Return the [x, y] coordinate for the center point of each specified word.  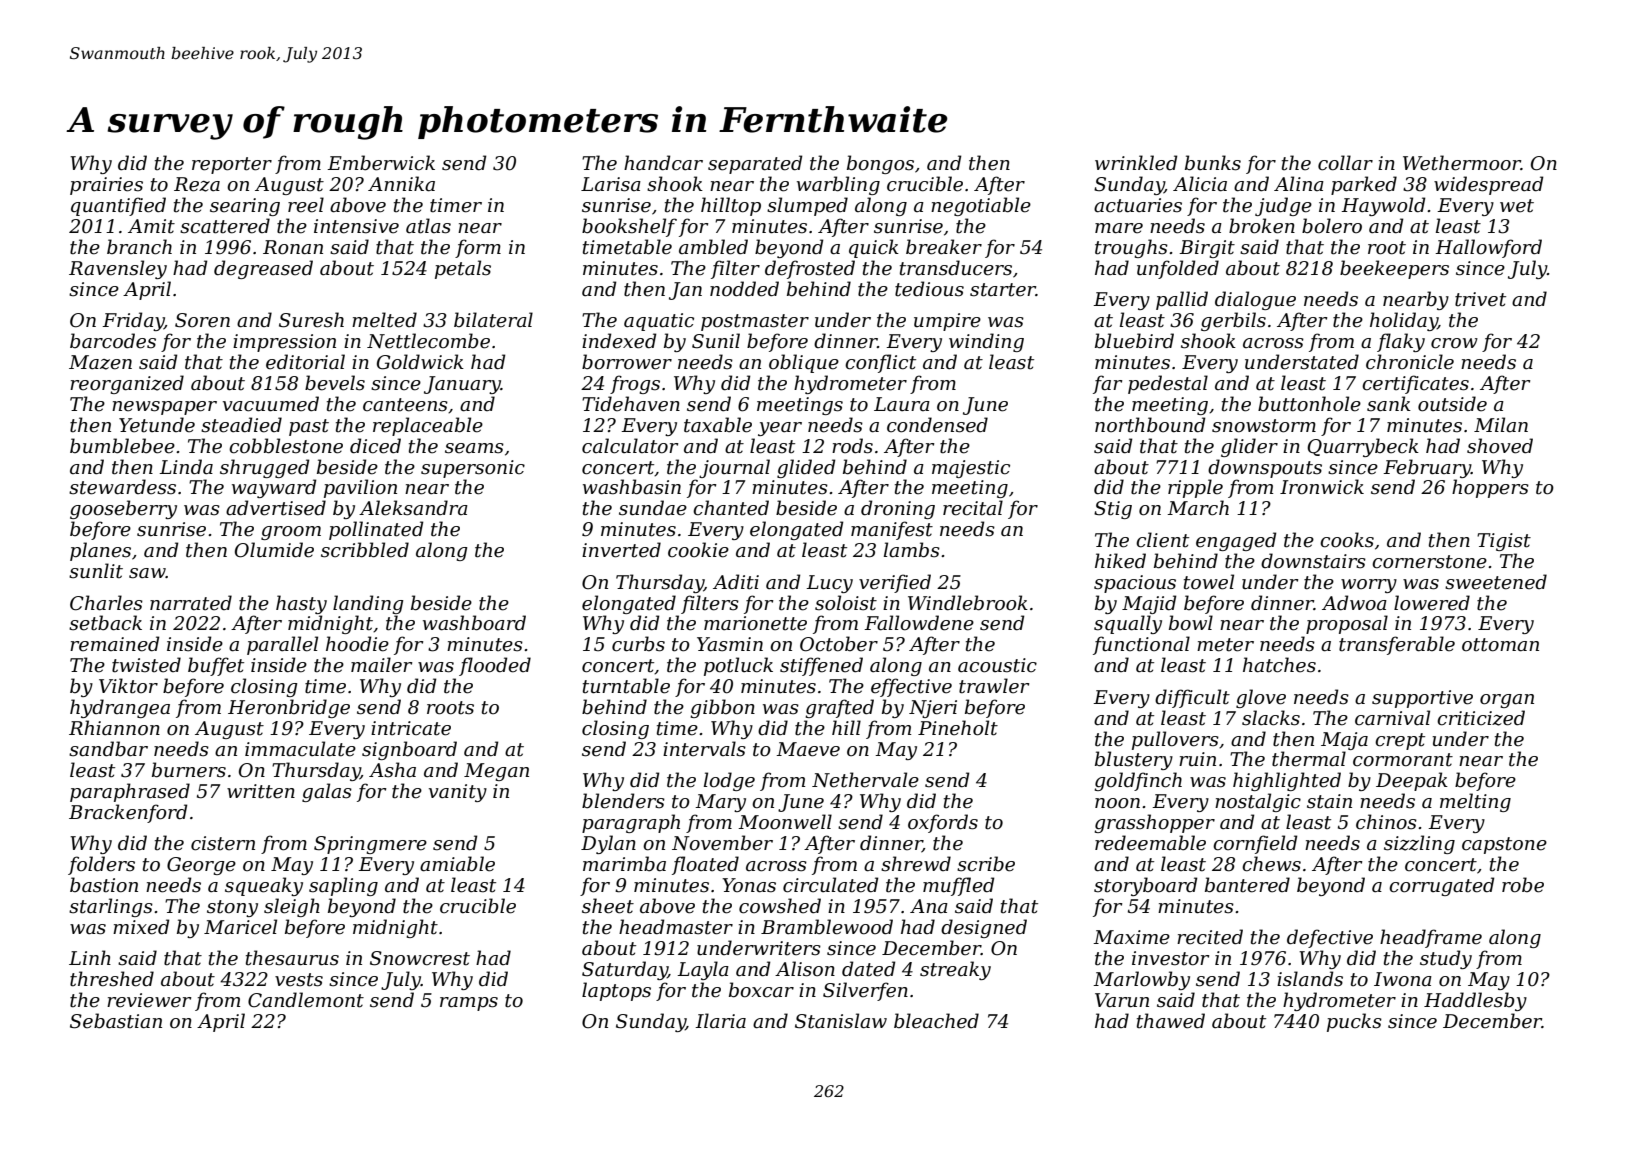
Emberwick [381, 163]
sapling [343, 886]
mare [1119, 228]
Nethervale [865, 780]
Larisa [611, 184]
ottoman [1500, 645]
